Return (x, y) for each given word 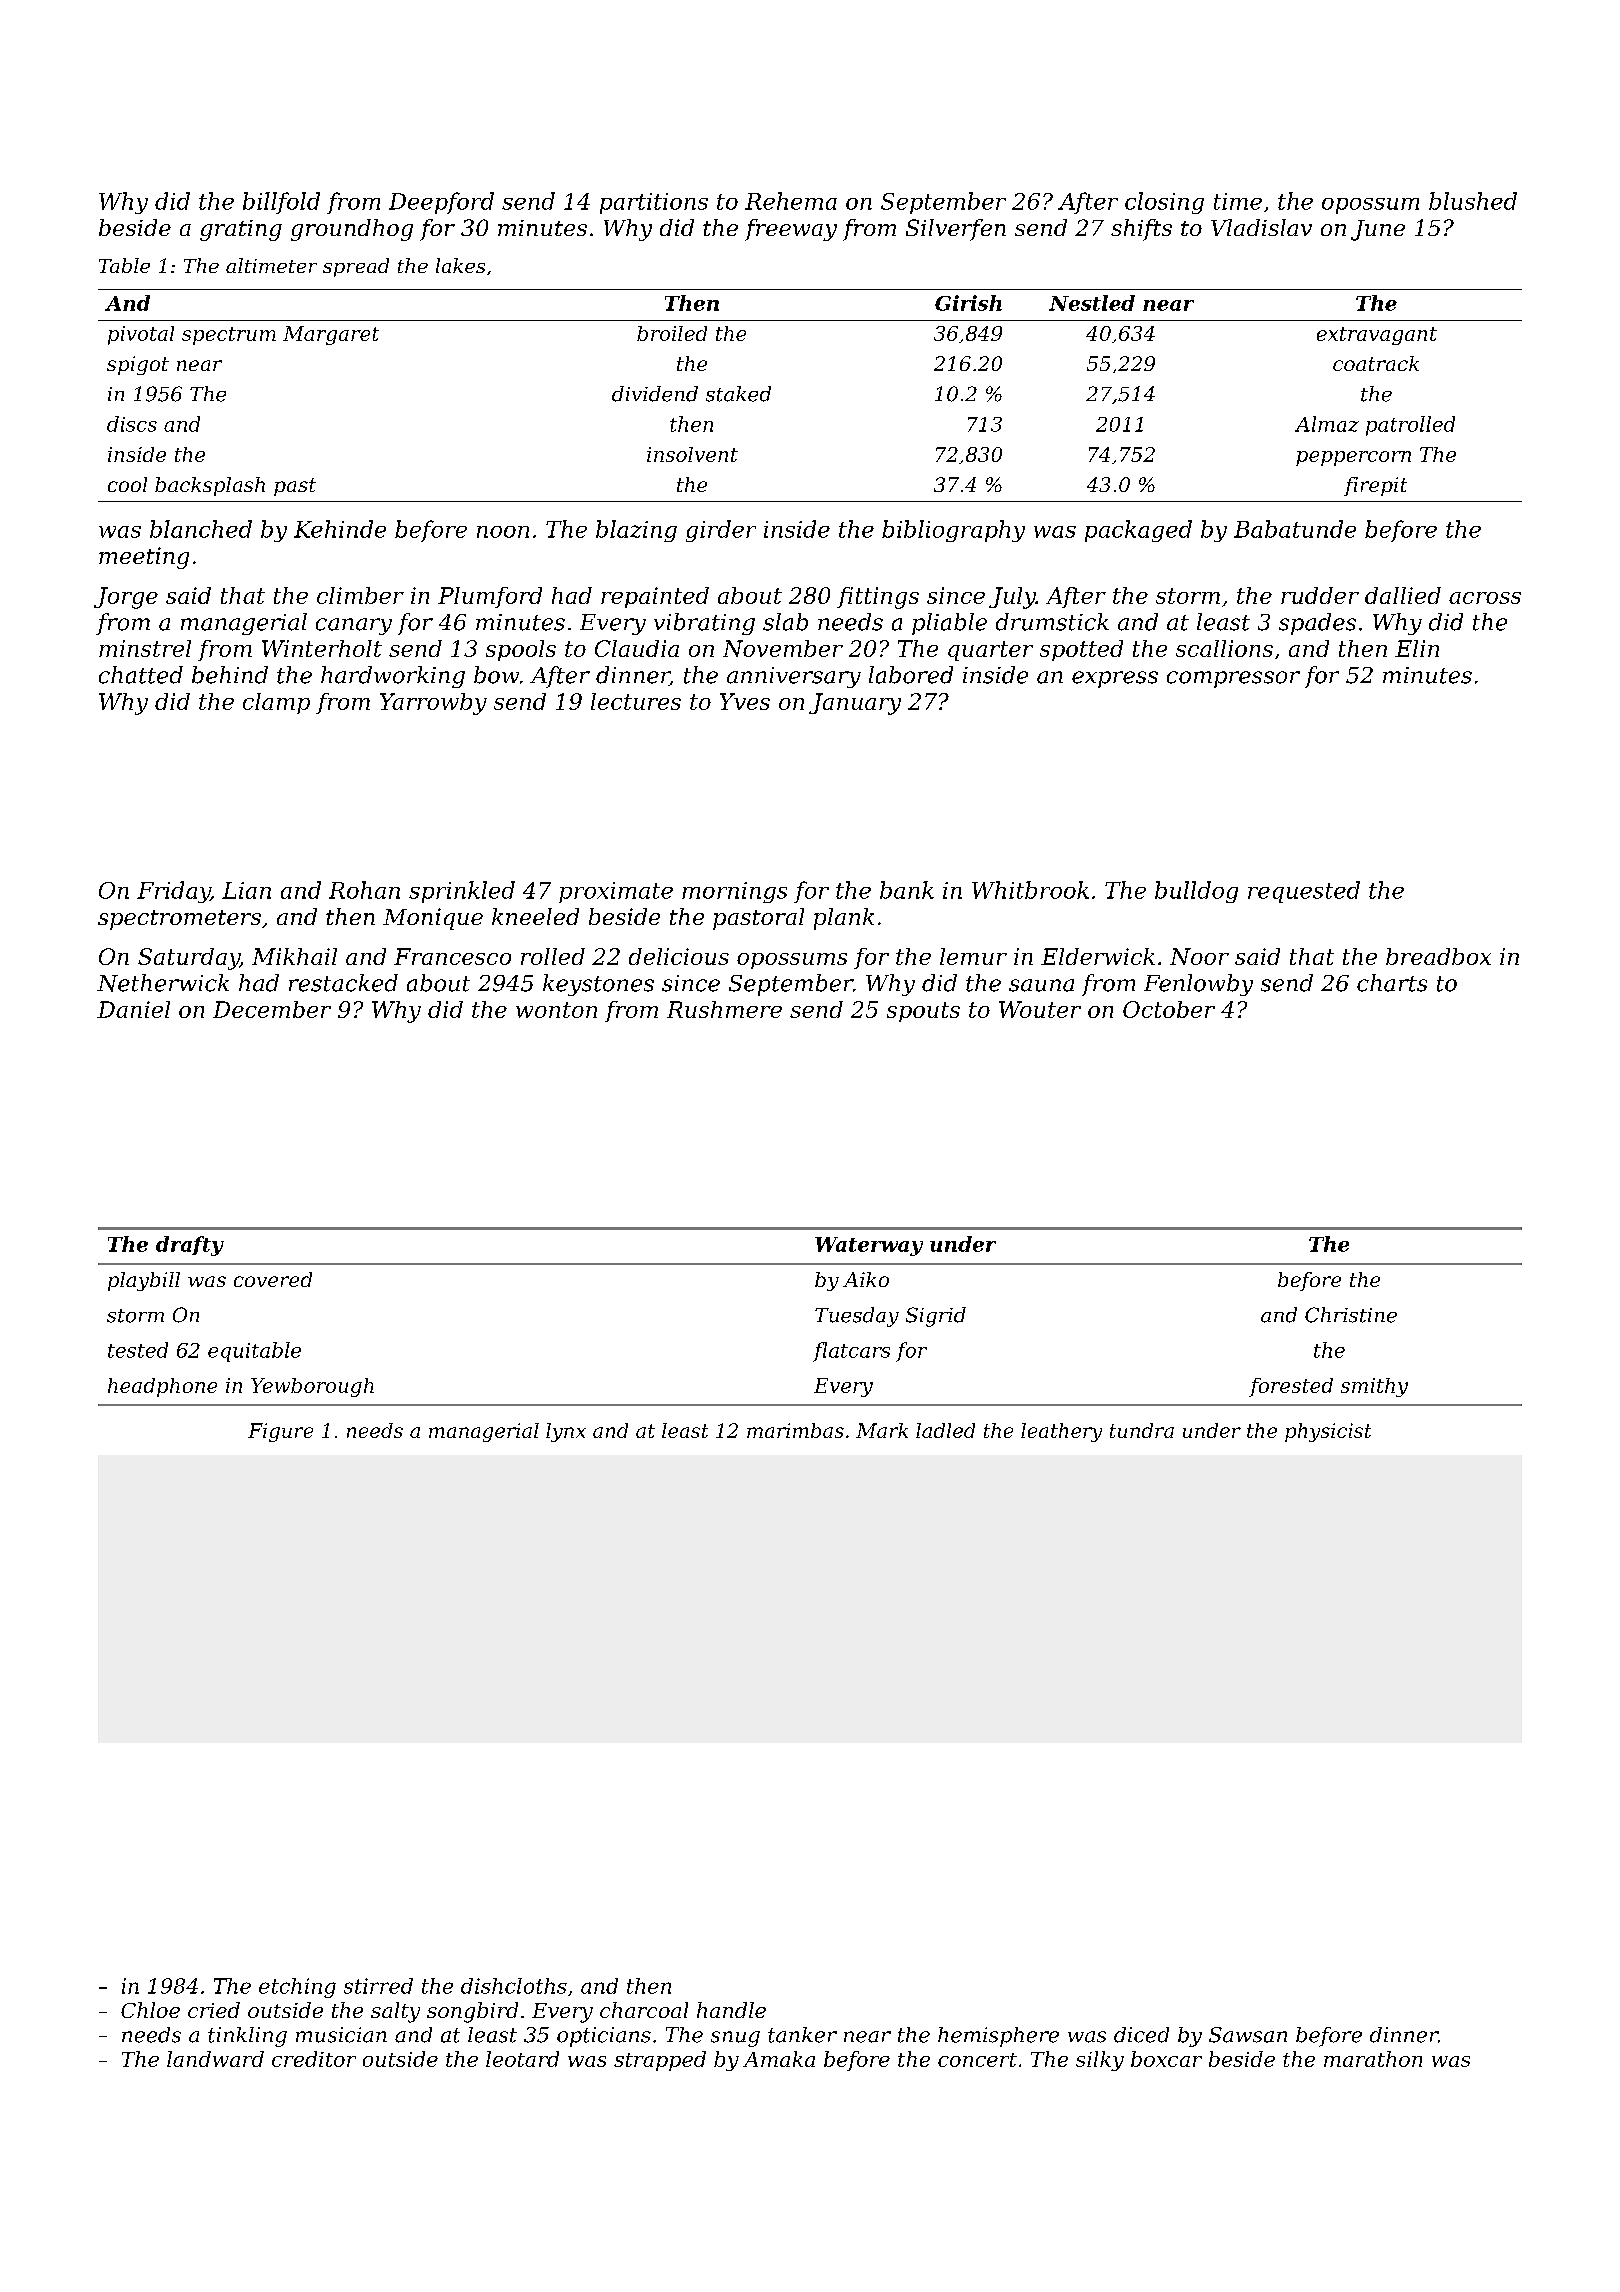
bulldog (1196, 892)
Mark (882, 1430)
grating (241, 230)
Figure (280, 1432)
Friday (173, 892)
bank (907, 890)
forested (1291, 1387)
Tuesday (857, 1317)
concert (977, 2060)
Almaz (1327, 424)
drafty (190, 1246)
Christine (1351, 1315)
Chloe (150, 2010)
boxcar (1166, 2059)
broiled (672, 333)
